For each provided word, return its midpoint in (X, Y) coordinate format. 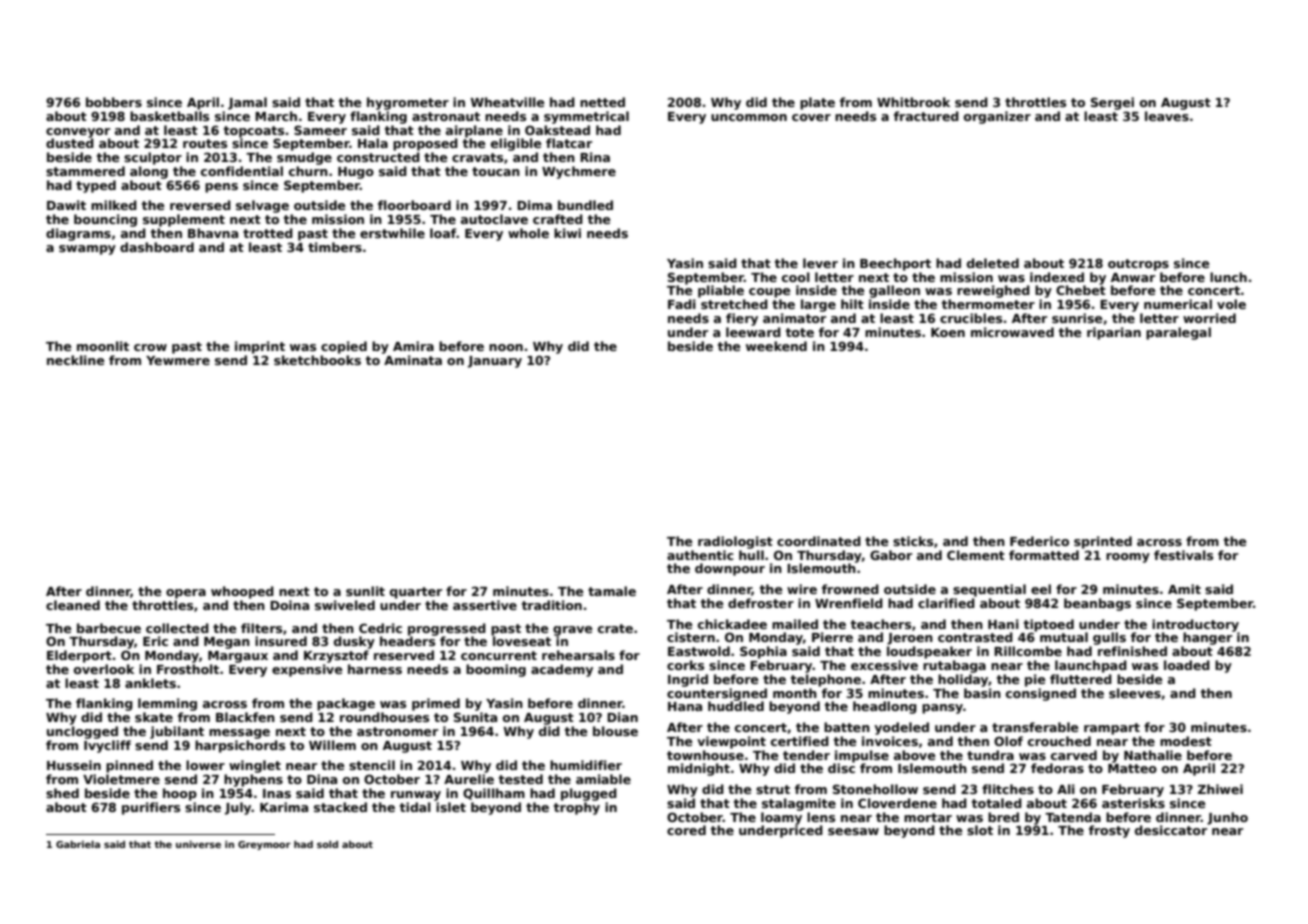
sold (327, 844)
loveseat (522, 641)
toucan (496, 171)
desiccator (1171, 830)
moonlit (103, 346)
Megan (227, 643)
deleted (993, 263)
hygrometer (408, 103)
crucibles (971, 318)
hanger (1207, 638)
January (495, 362)
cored (686, 830)
